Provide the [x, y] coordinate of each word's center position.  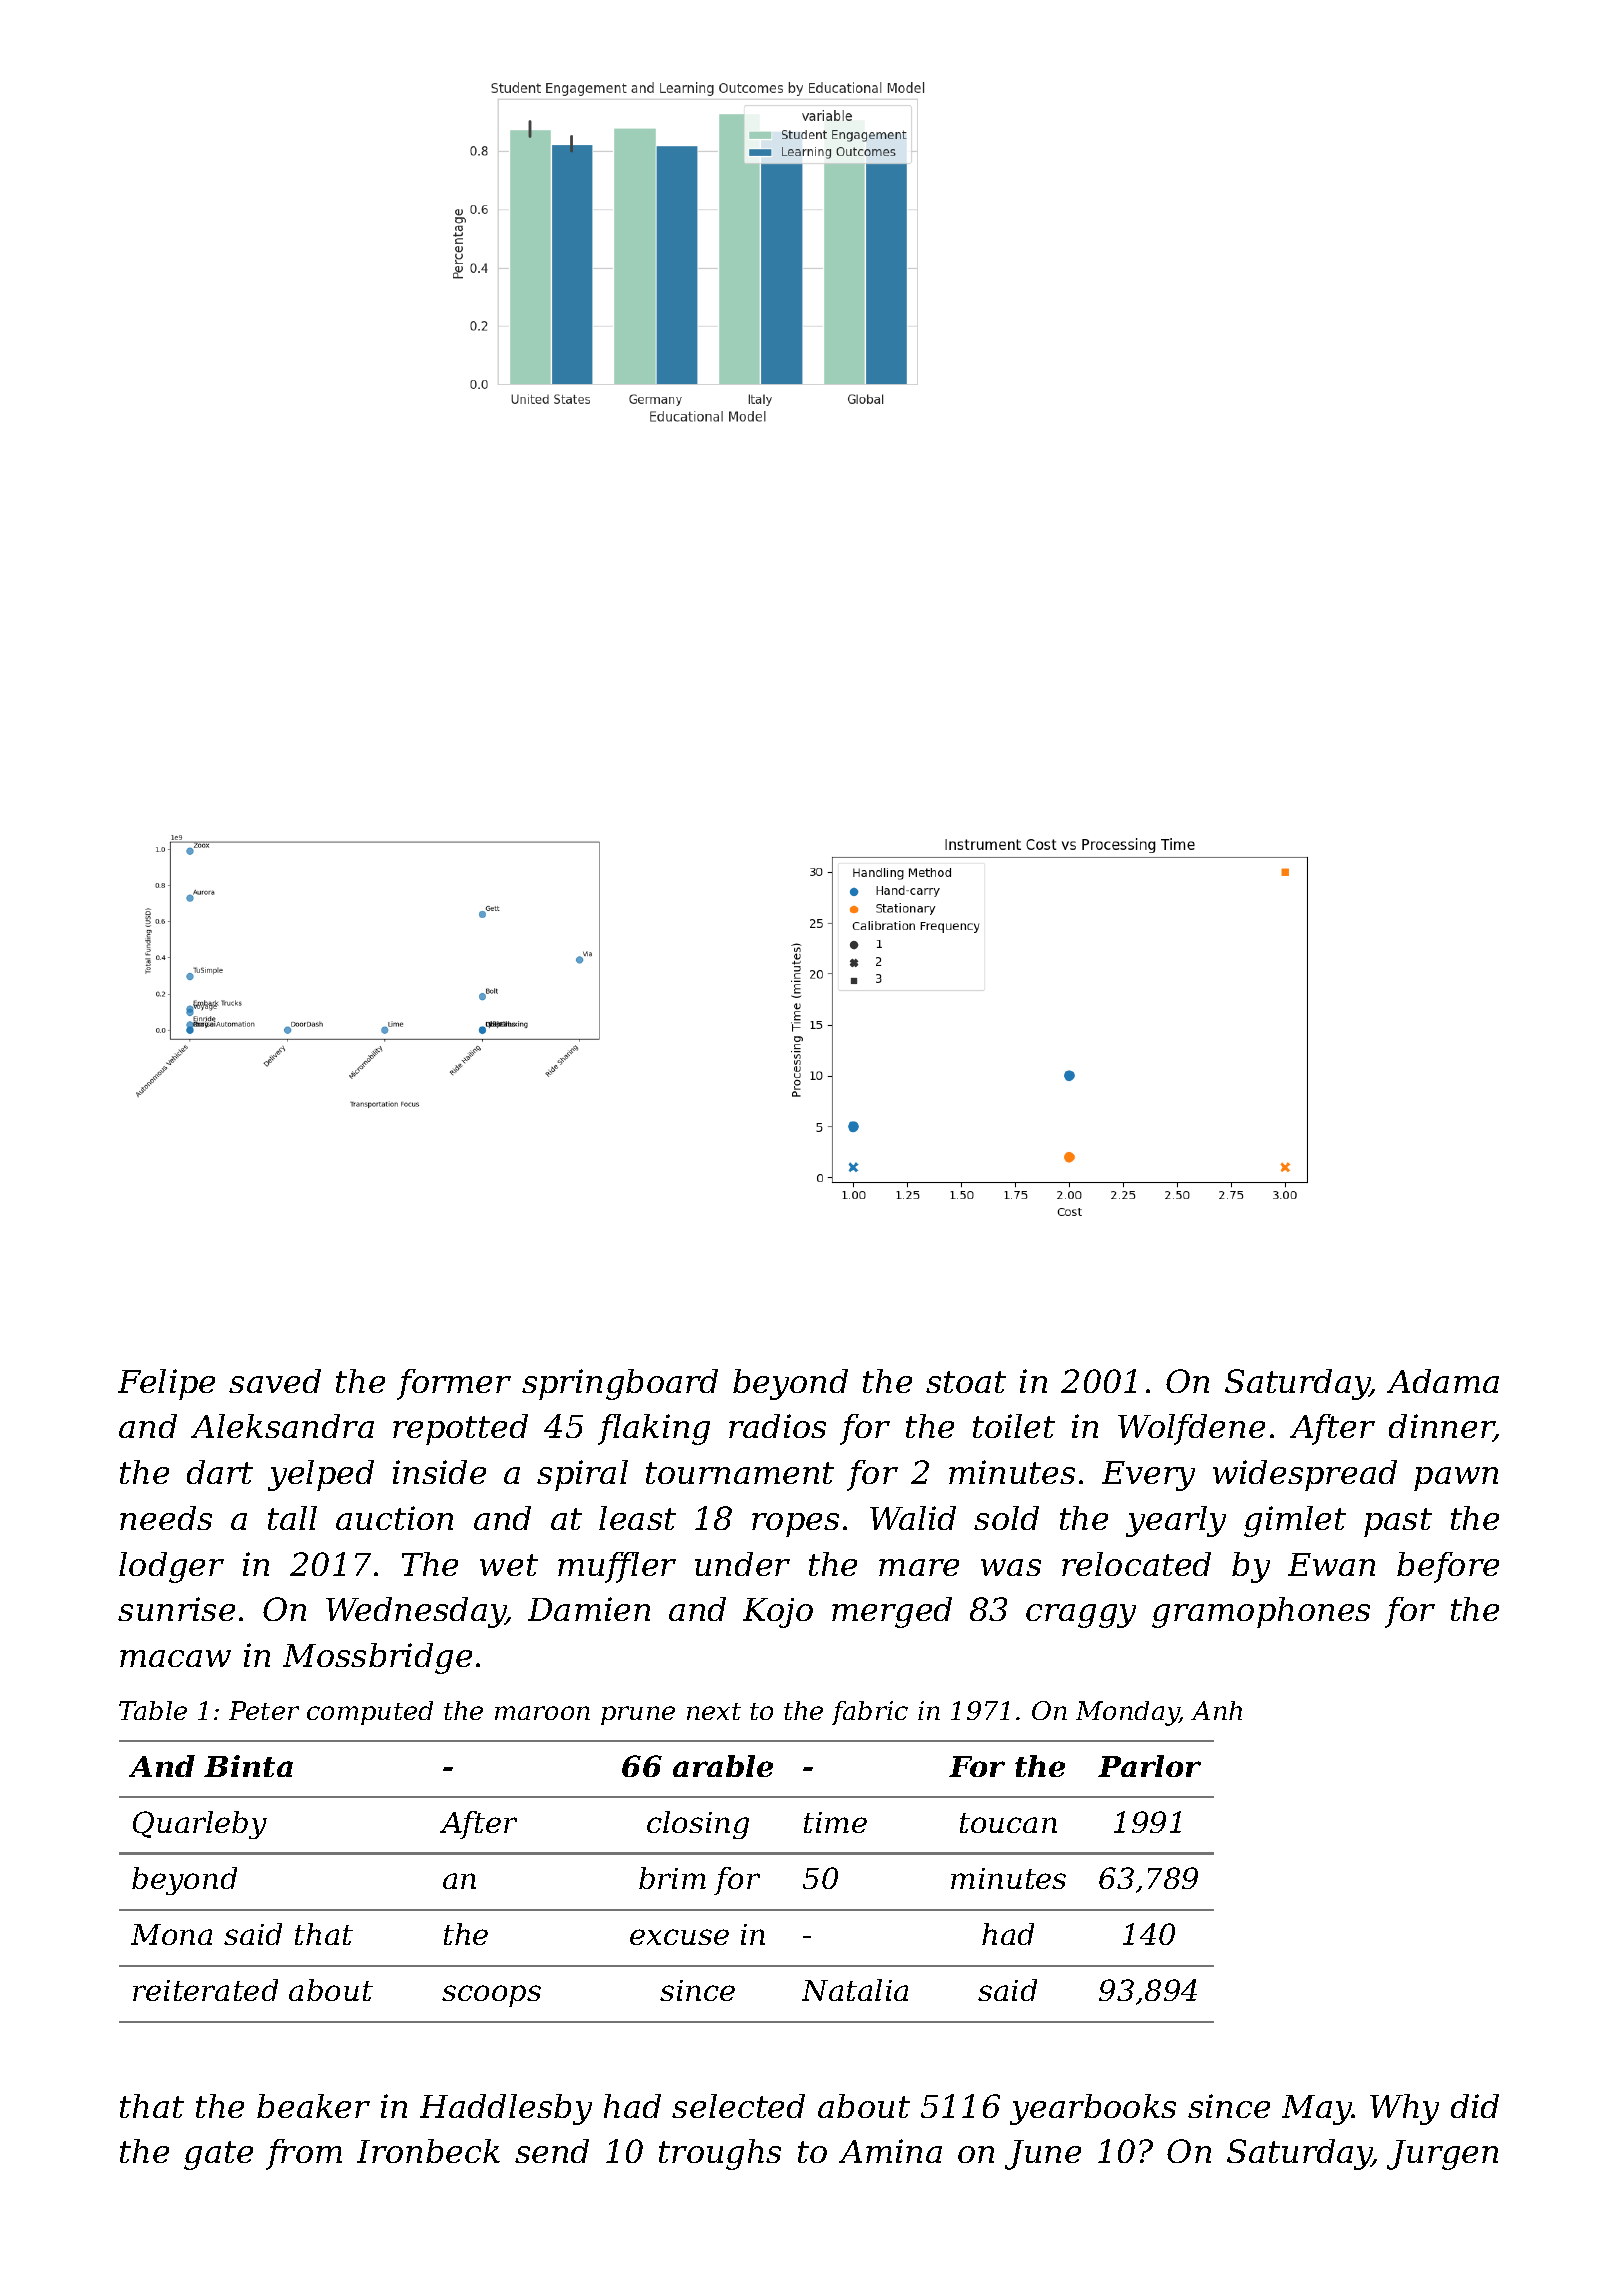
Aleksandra [282, 1426]
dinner [1441, 1428]
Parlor [1149, 1766]
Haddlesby [506, 2109]
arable [723, 1766]
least [637, 1518]
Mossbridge [377, 1658]
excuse [679, 1937]
